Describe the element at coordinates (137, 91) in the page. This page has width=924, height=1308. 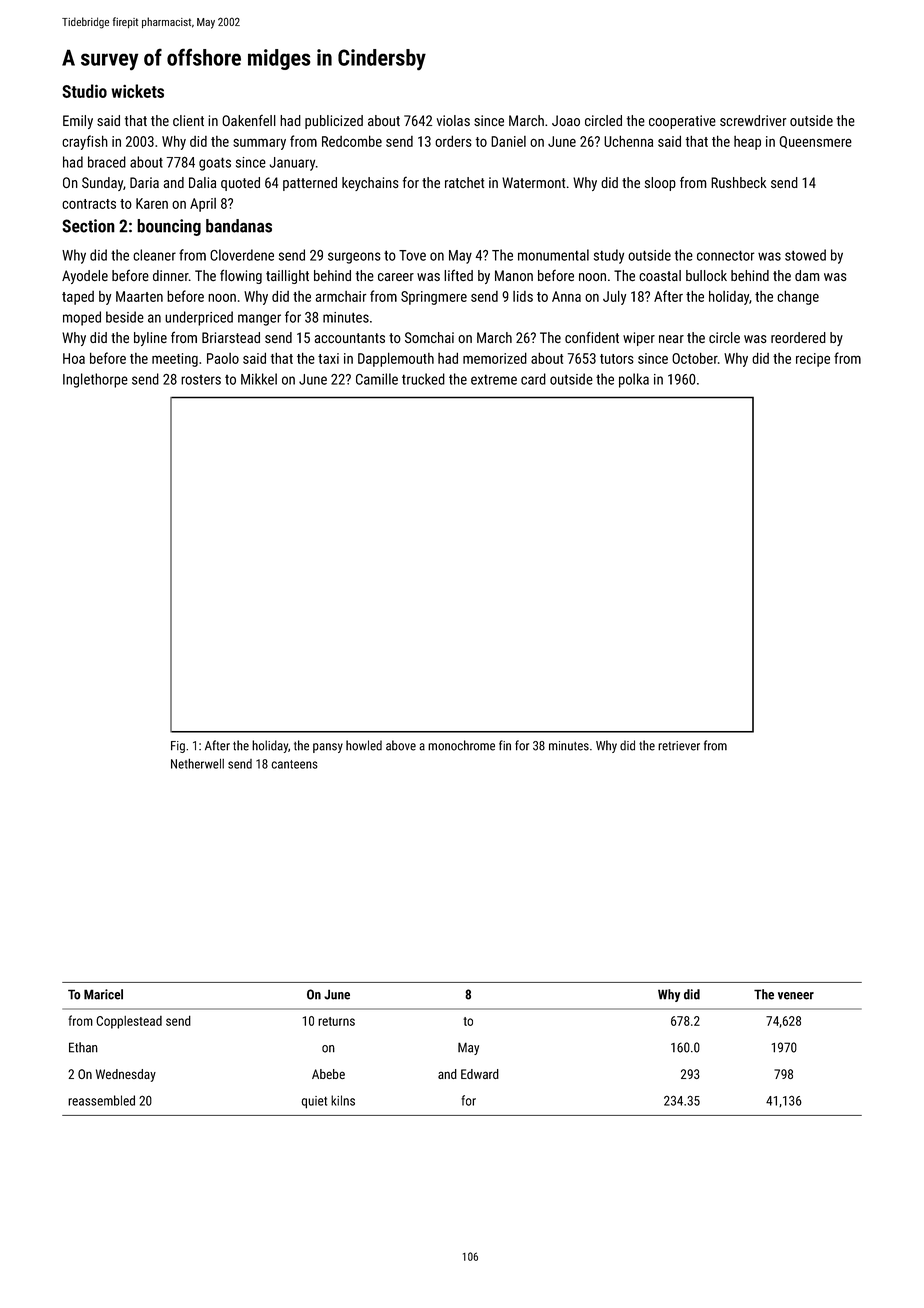
I see `wickets` at that location.
